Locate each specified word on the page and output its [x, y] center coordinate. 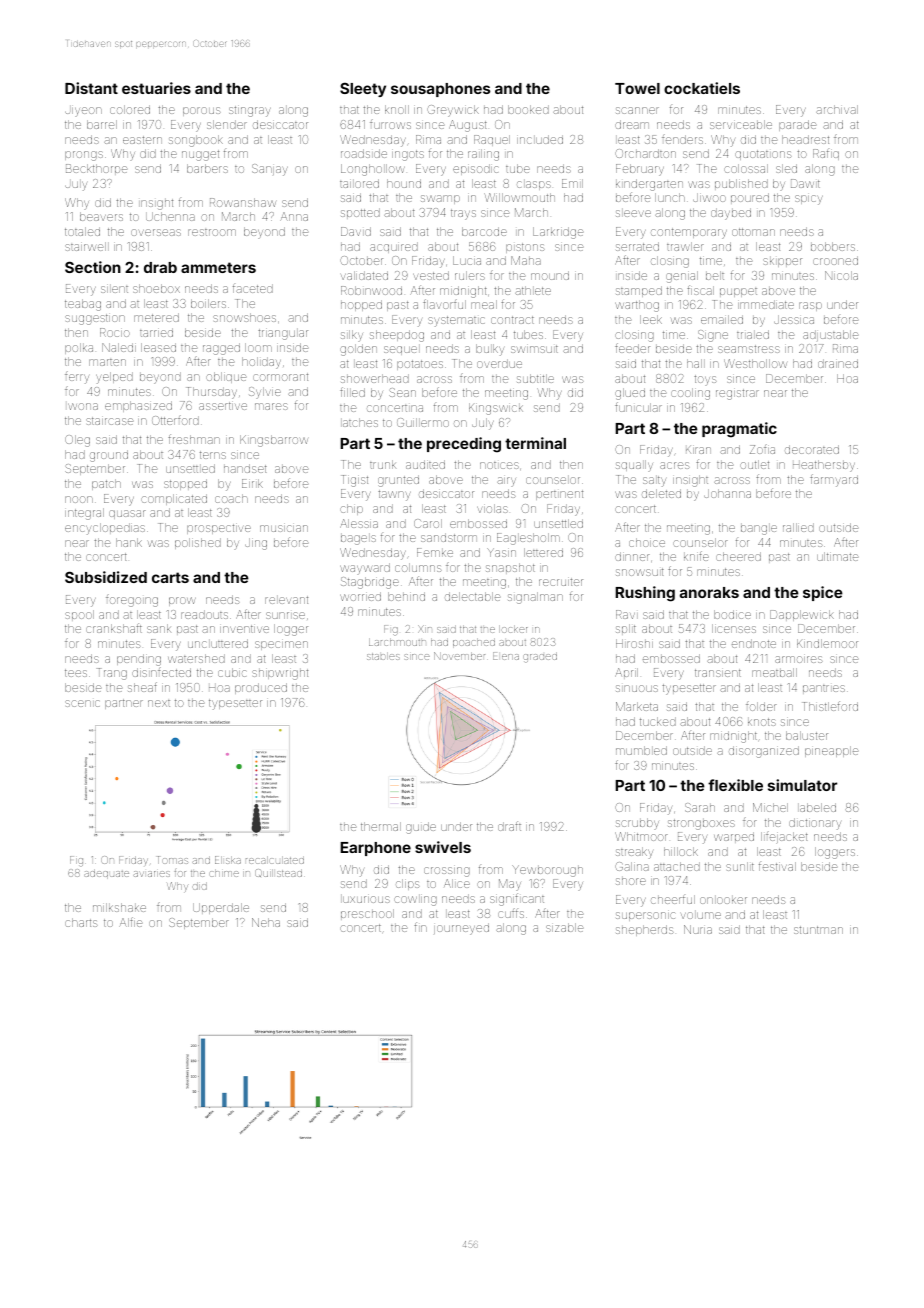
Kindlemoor [827, 643]
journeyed [461, 929]
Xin [425, 629]
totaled [82, 231]
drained [838, 363]
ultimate [837, 556]
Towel [637, 88]
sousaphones [440, 90]
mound [550, 275]
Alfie [130, 922]
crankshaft [114, 628]
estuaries [156, 88]
